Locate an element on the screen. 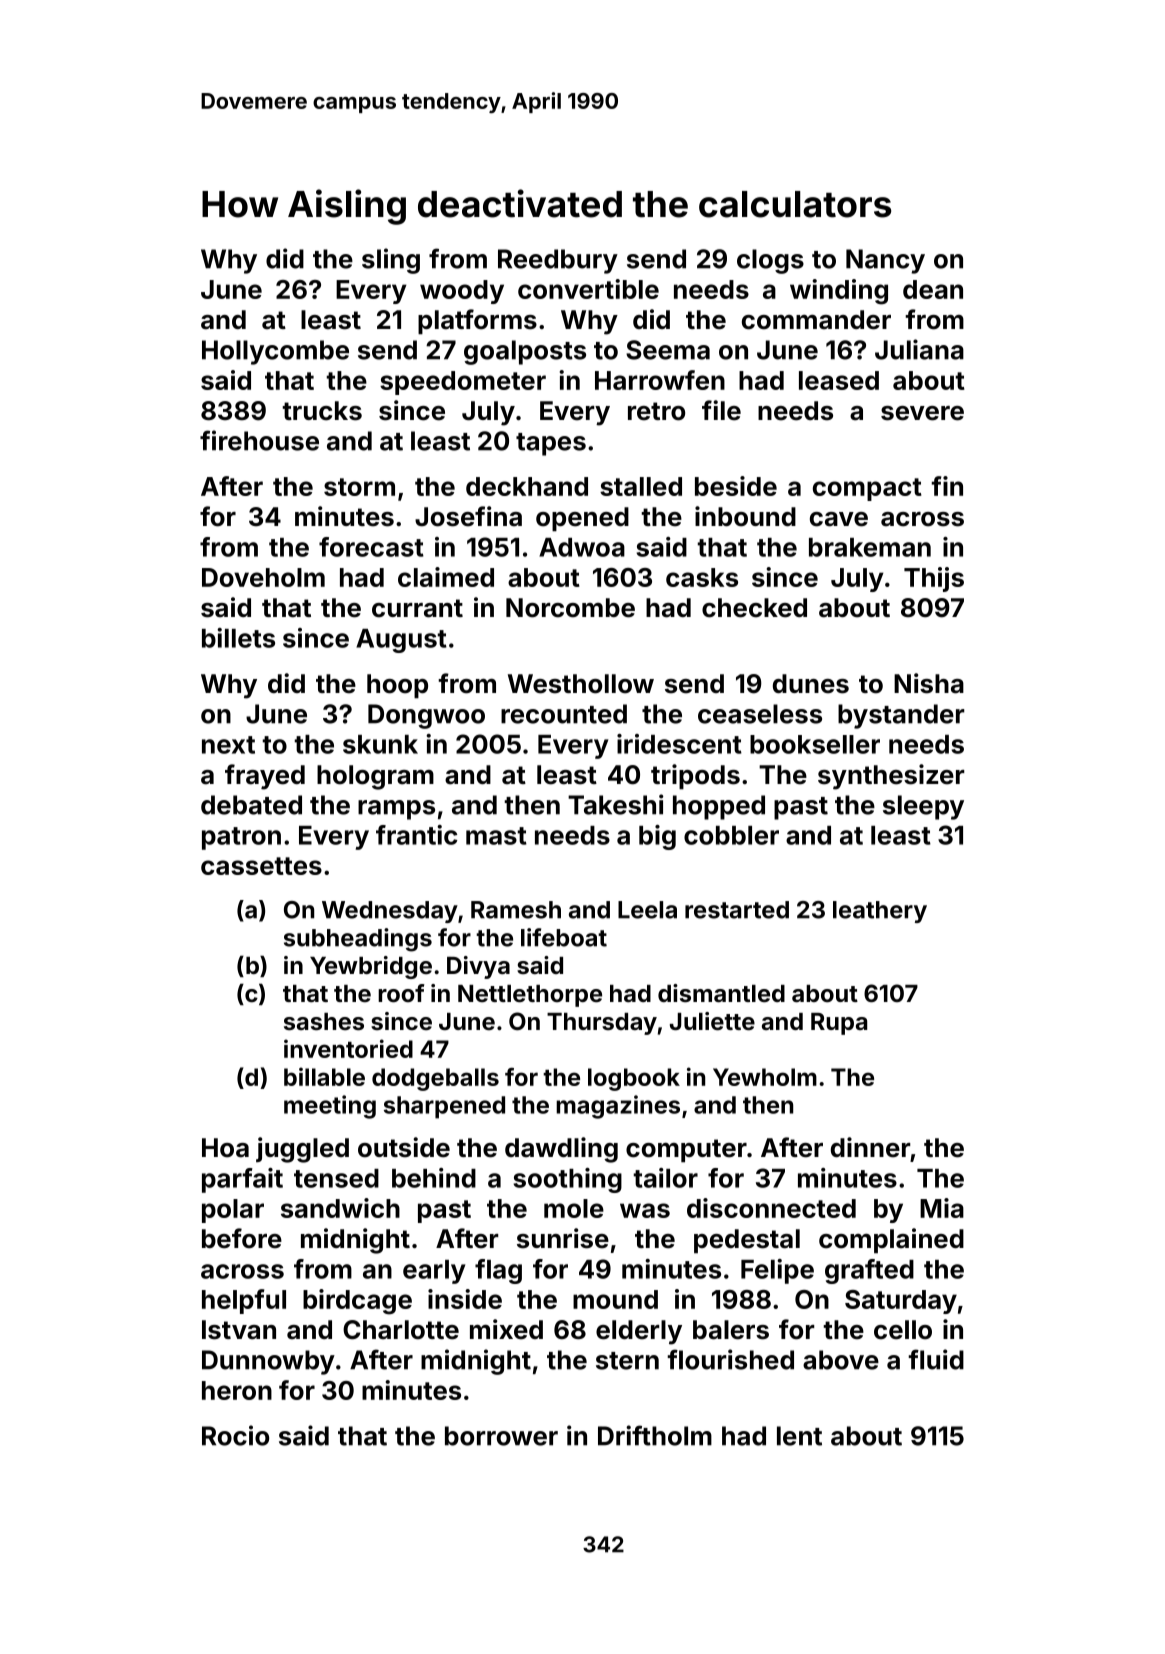  dinner is located at coordinates (870, 1147).
